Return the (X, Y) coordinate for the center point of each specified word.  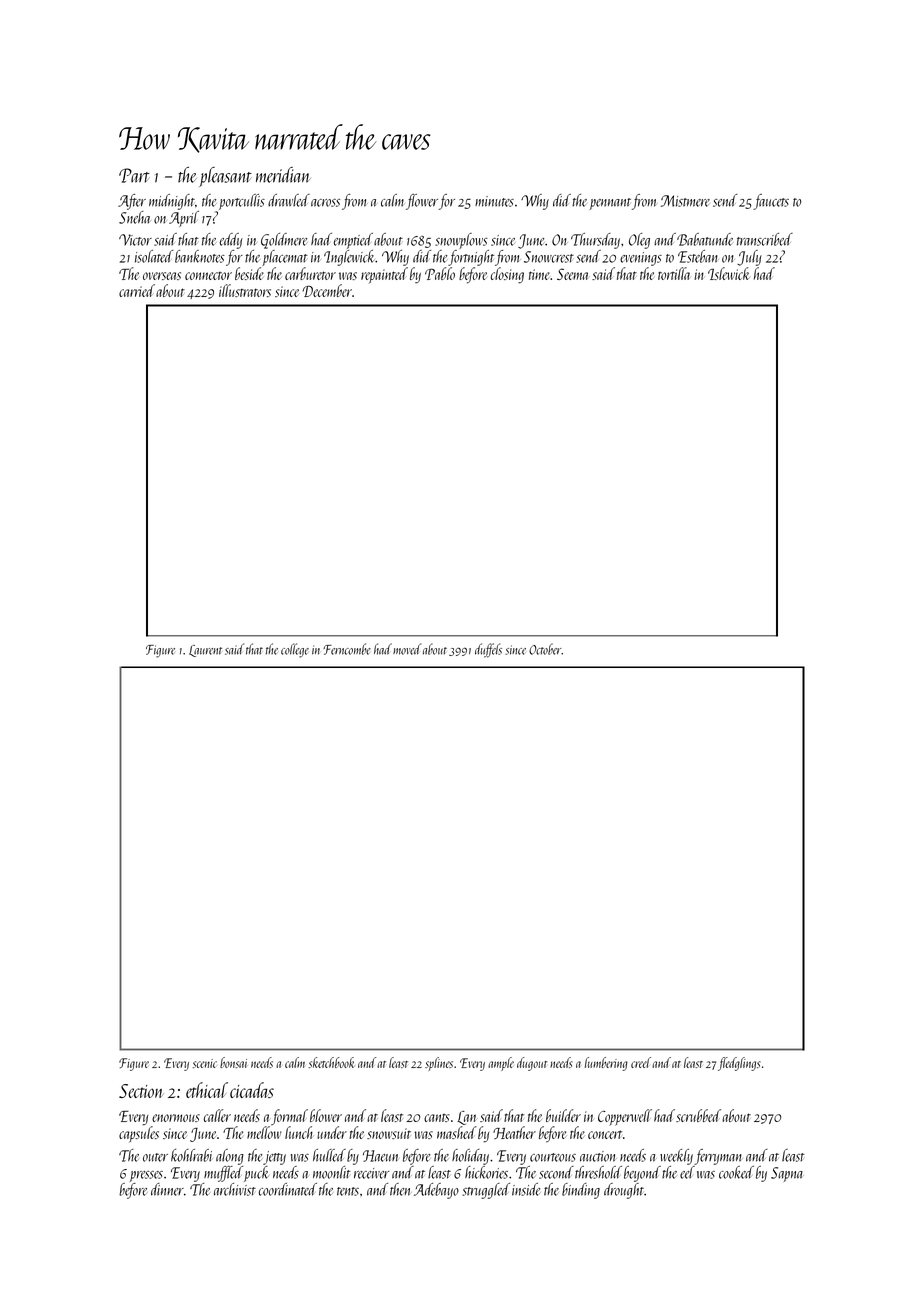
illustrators (245, 290)
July (749, 258)
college (295, 650)
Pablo (440, 273)
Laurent (205, 651)
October (545, 649)
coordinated (288, 1189)
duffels (488, 650)
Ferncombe (347, 649)
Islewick (729, 273)
